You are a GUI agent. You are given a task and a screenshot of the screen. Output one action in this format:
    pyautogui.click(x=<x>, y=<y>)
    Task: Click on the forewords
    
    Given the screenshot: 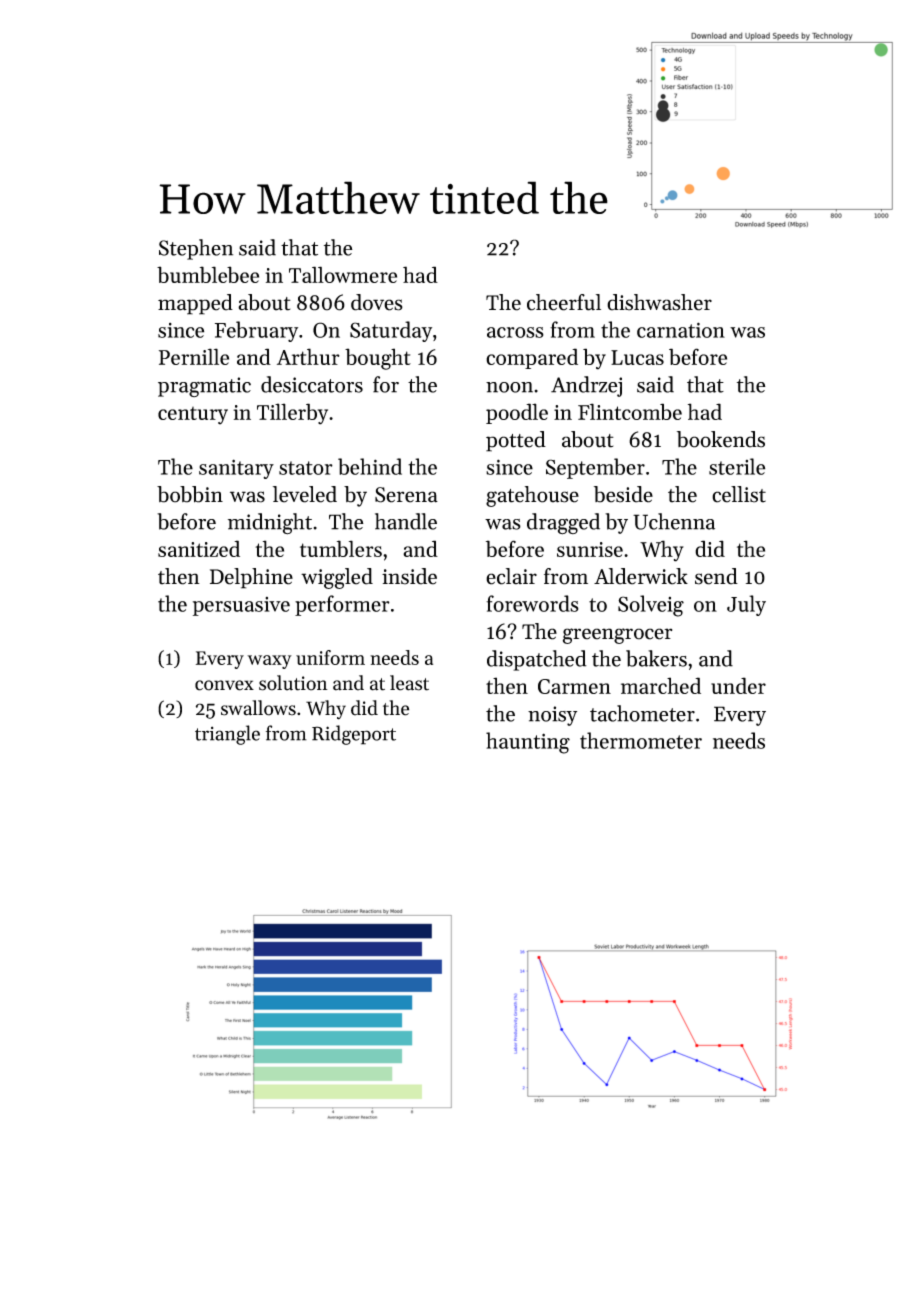 What is the action you would take?
    pyautogui.click(x=532, y=603)
